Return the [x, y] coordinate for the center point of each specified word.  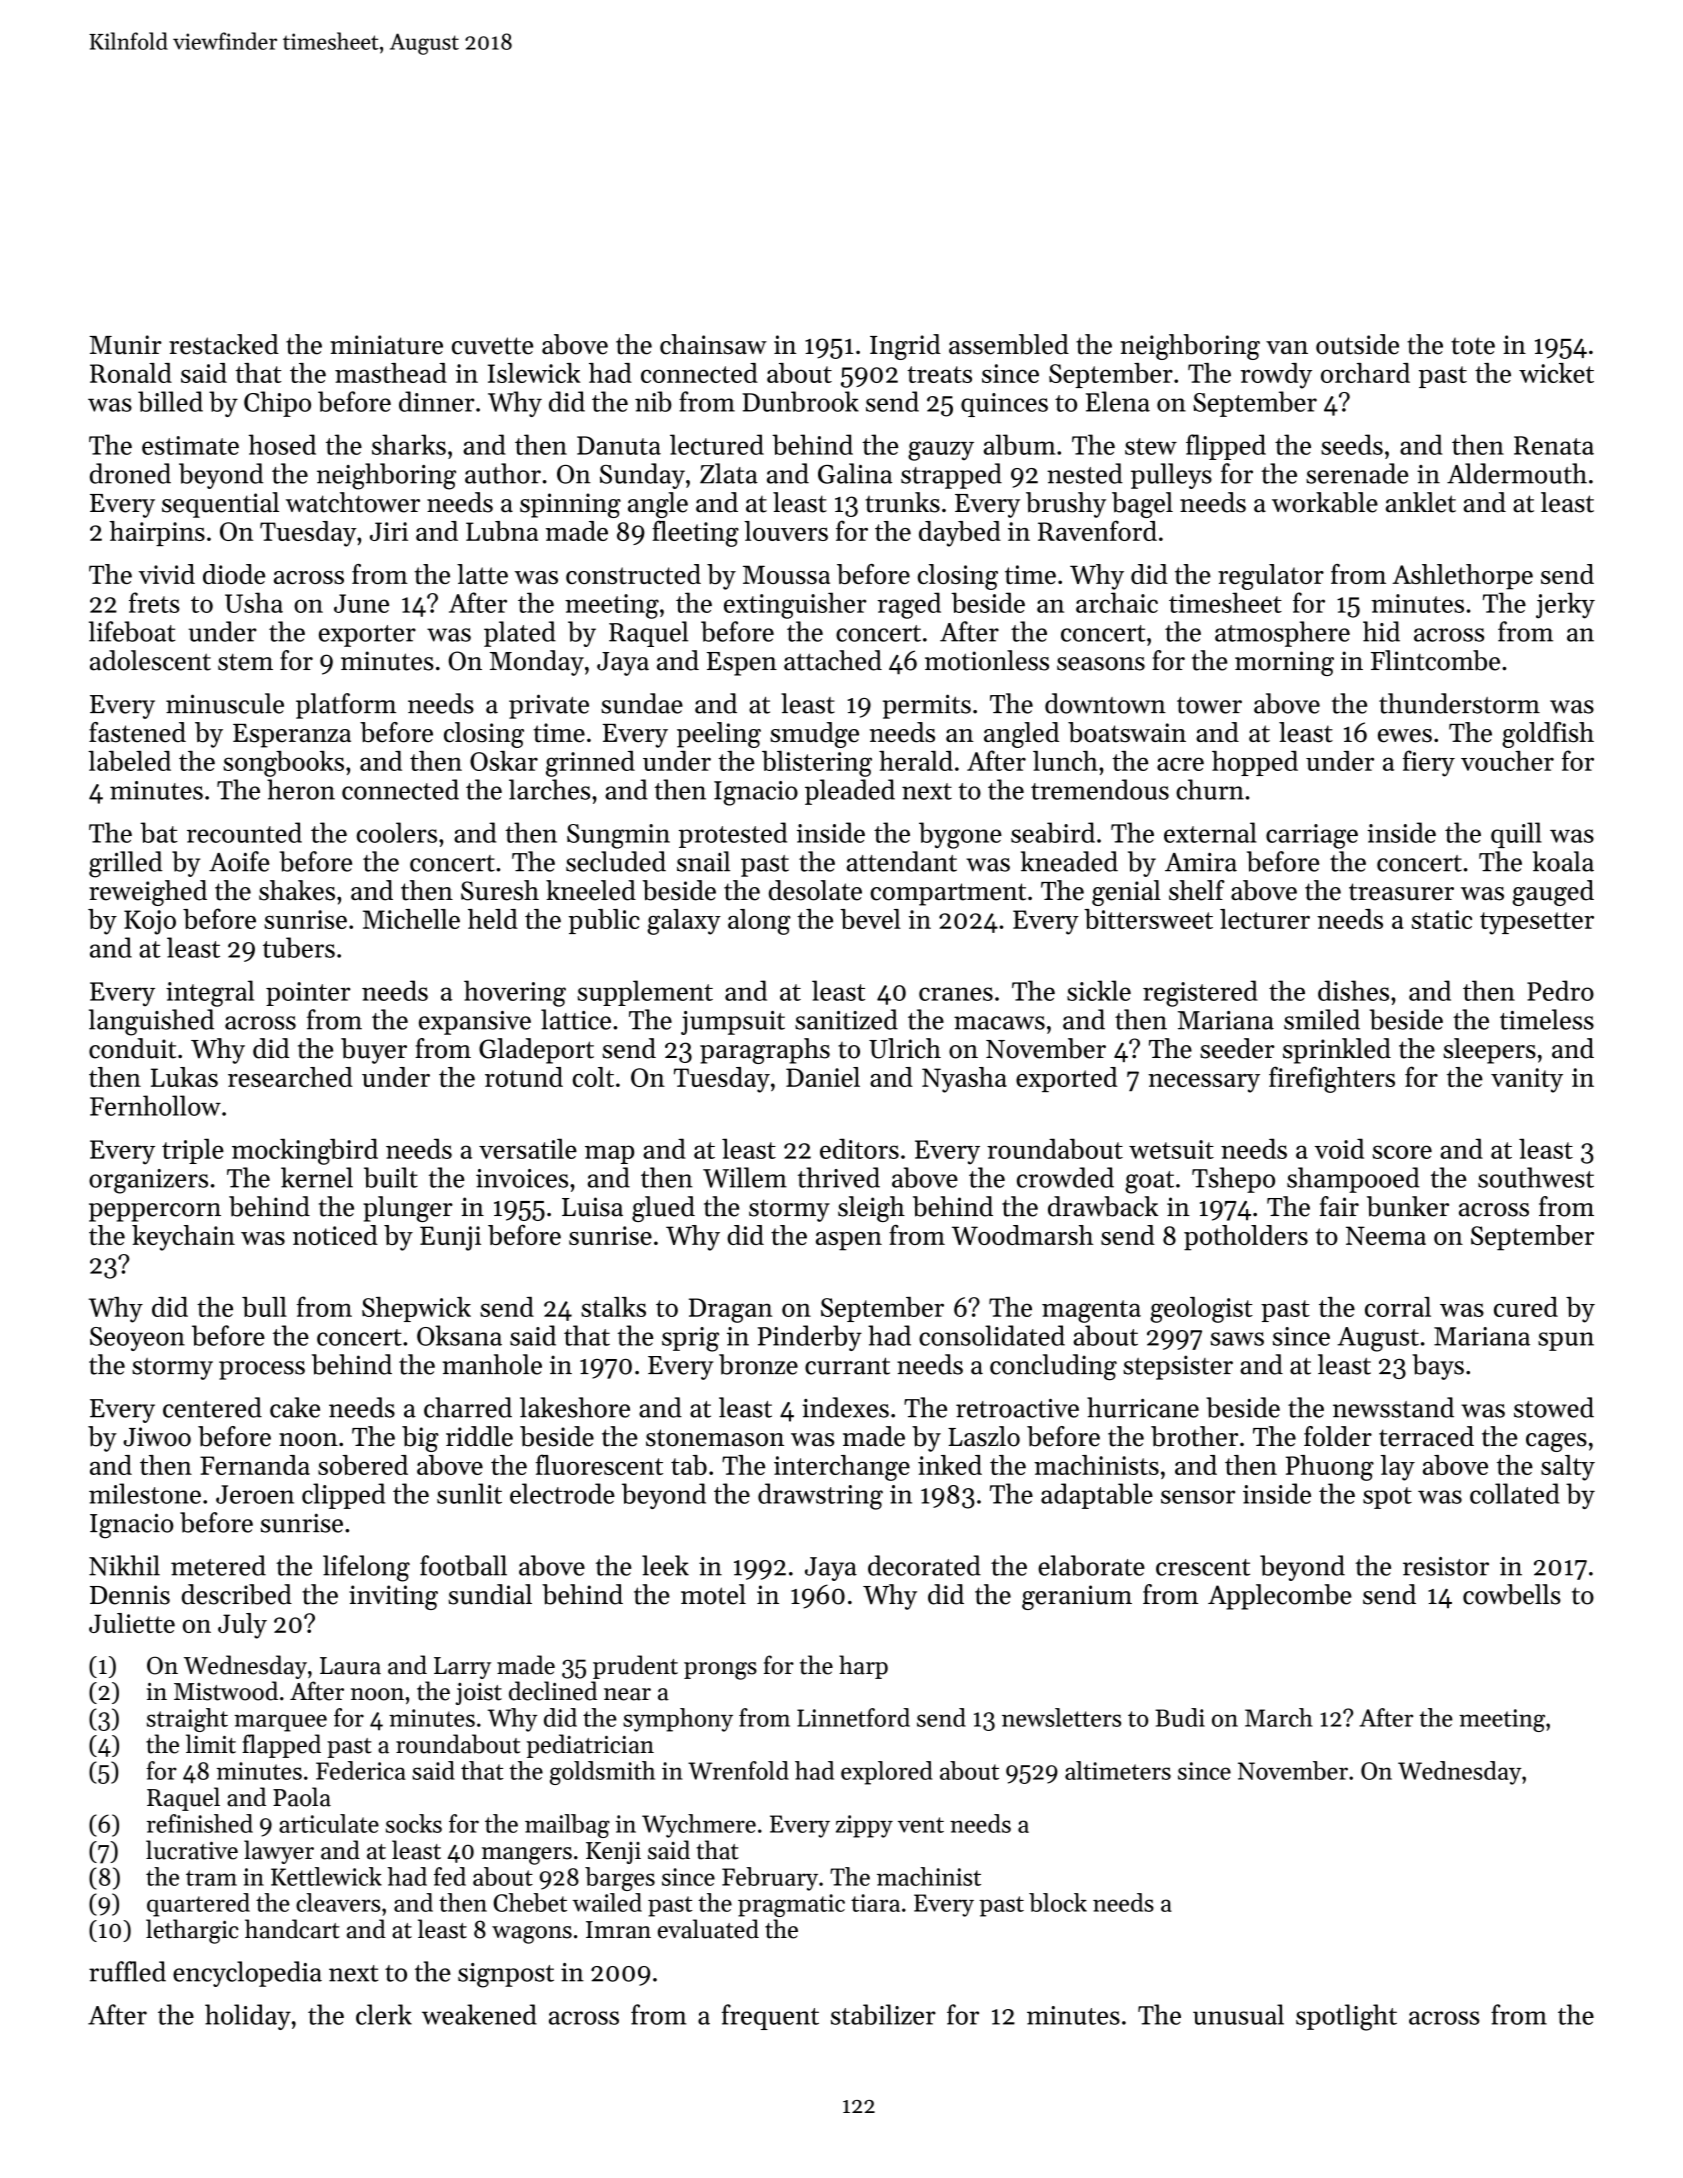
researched [290, 1077]
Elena [1118, 401]
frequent [770, 2017]
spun [1566, 1341]
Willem [745, 1177]
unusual [1238, 2014]
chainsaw [713, 344]
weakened [479, 2014]
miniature [386, 345]
